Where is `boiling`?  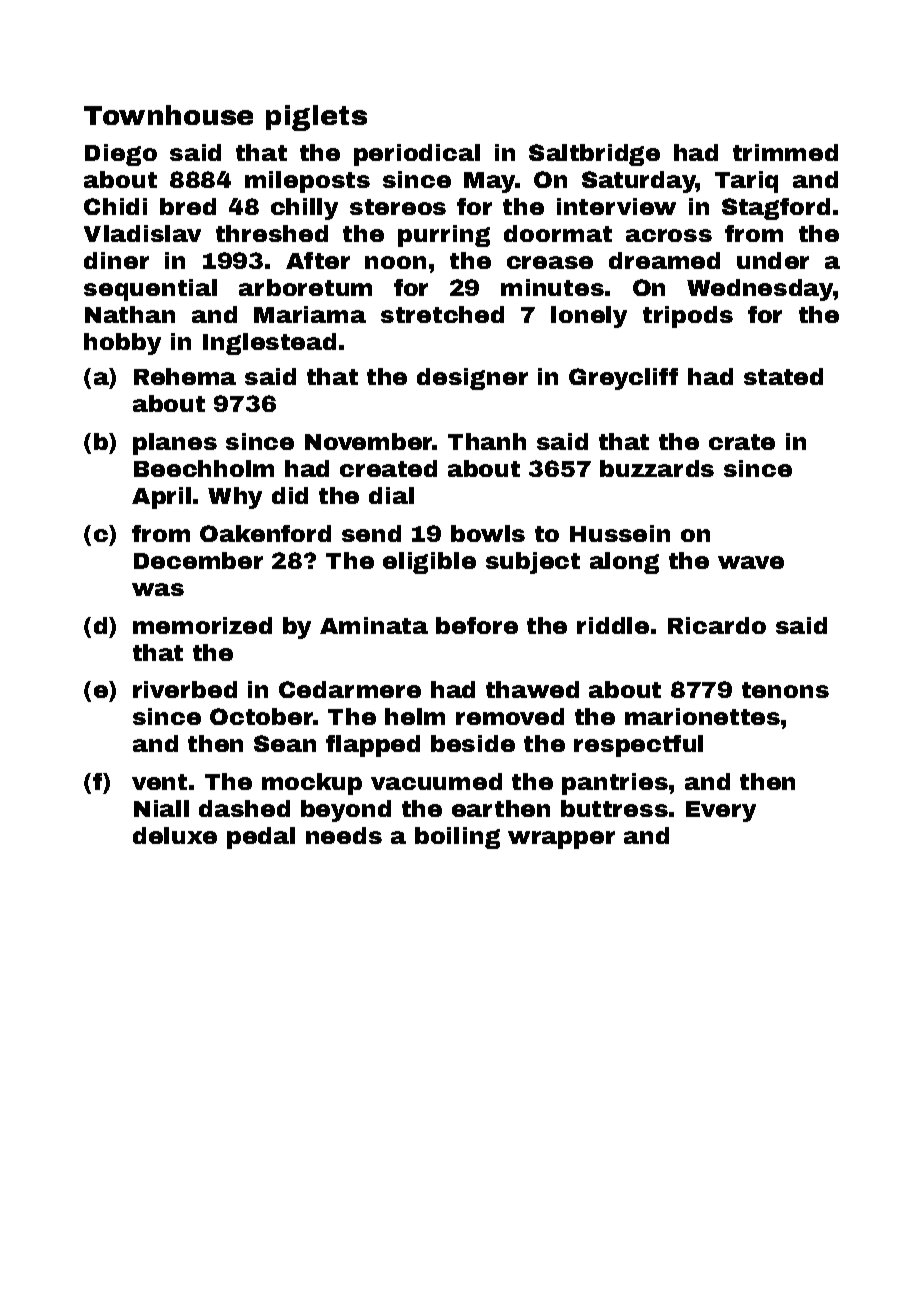 boiling is located at coordinates (457, 838).
